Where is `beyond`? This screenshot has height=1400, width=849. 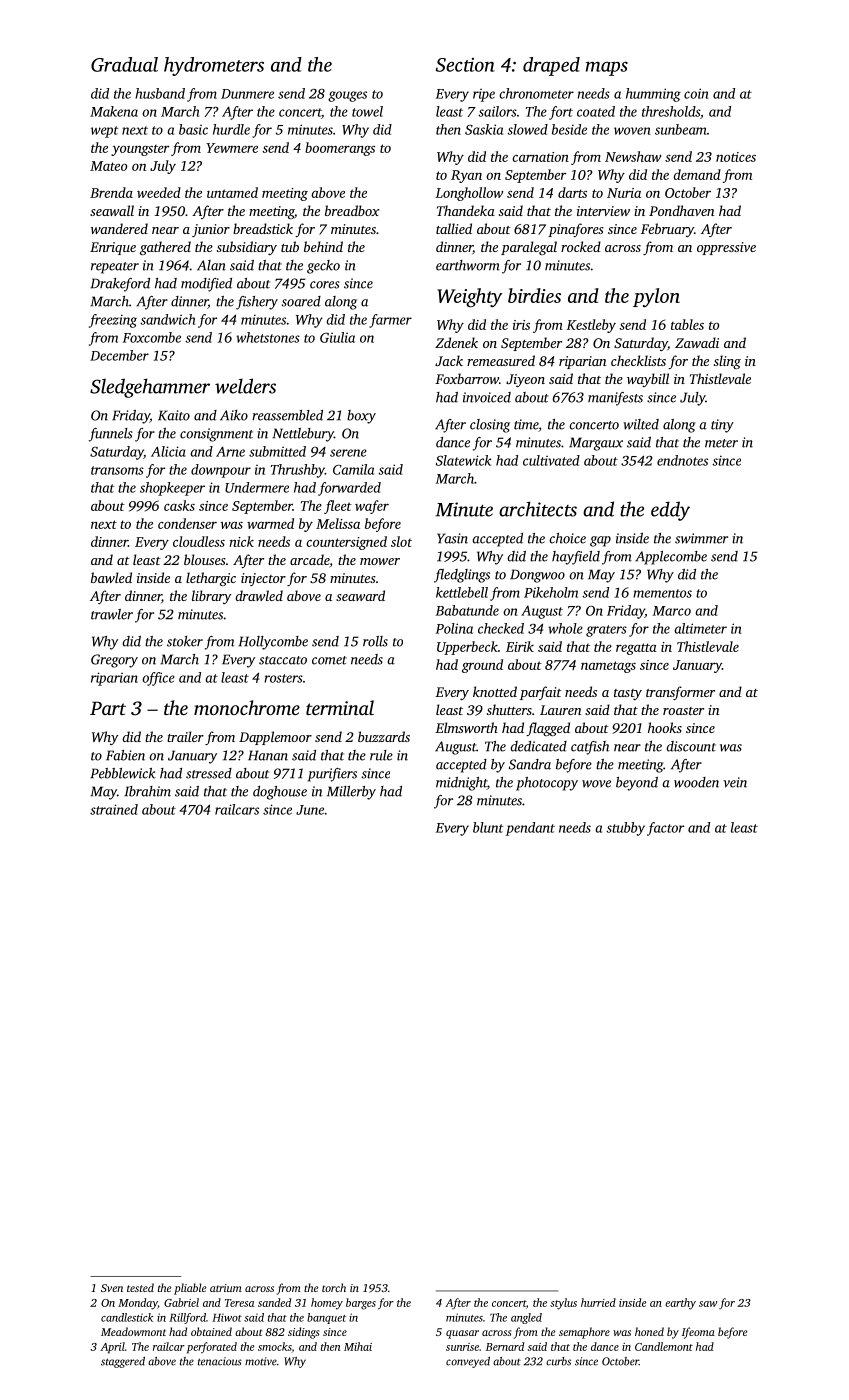
beyond is located at coordinates (637, 784).
